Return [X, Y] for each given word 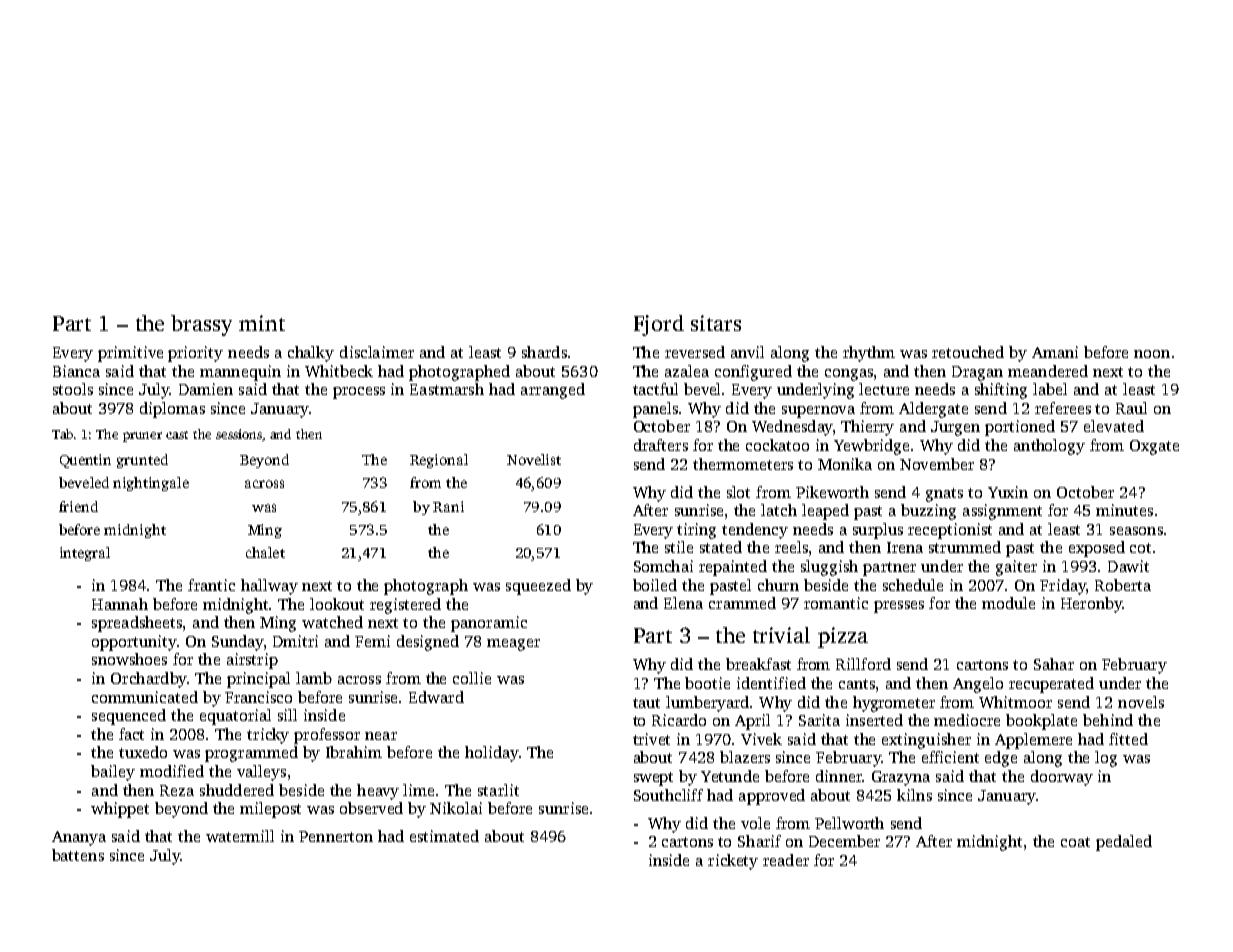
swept [653, 779]
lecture [884, 389]
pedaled [1124, 843]
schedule [913, 585]
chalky [311, 354]
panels [655, 410]
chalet [265, 552]
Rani [448, 506]
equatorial [235, 717]
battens [78, 855]
